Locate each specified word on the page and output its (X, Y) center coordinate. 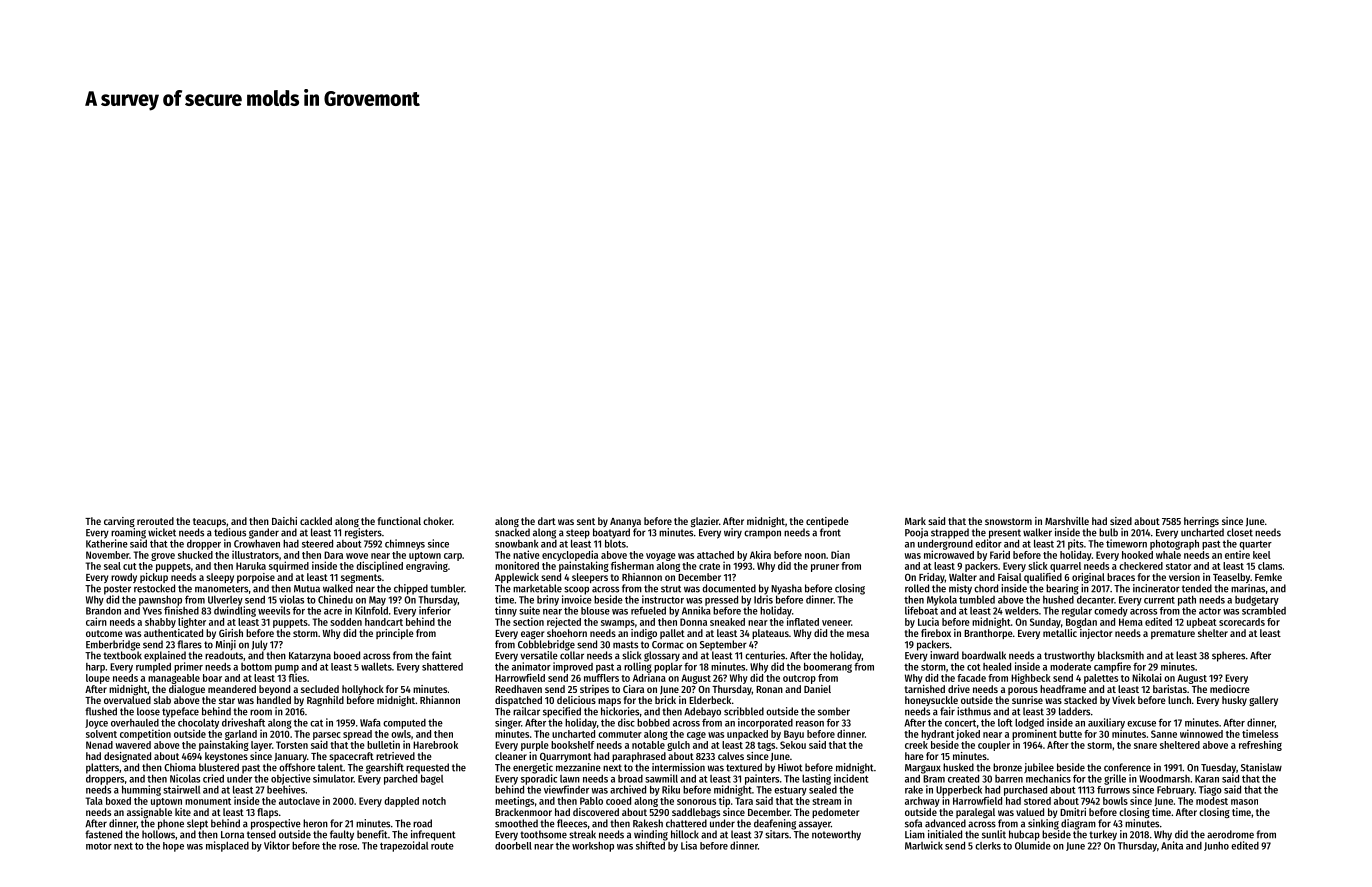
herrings (1201, 522)
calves (731, 756)
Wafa (370, 722)
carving (119, 522)
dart (547, 521)
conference (1127, 767)
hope (173, 847)
